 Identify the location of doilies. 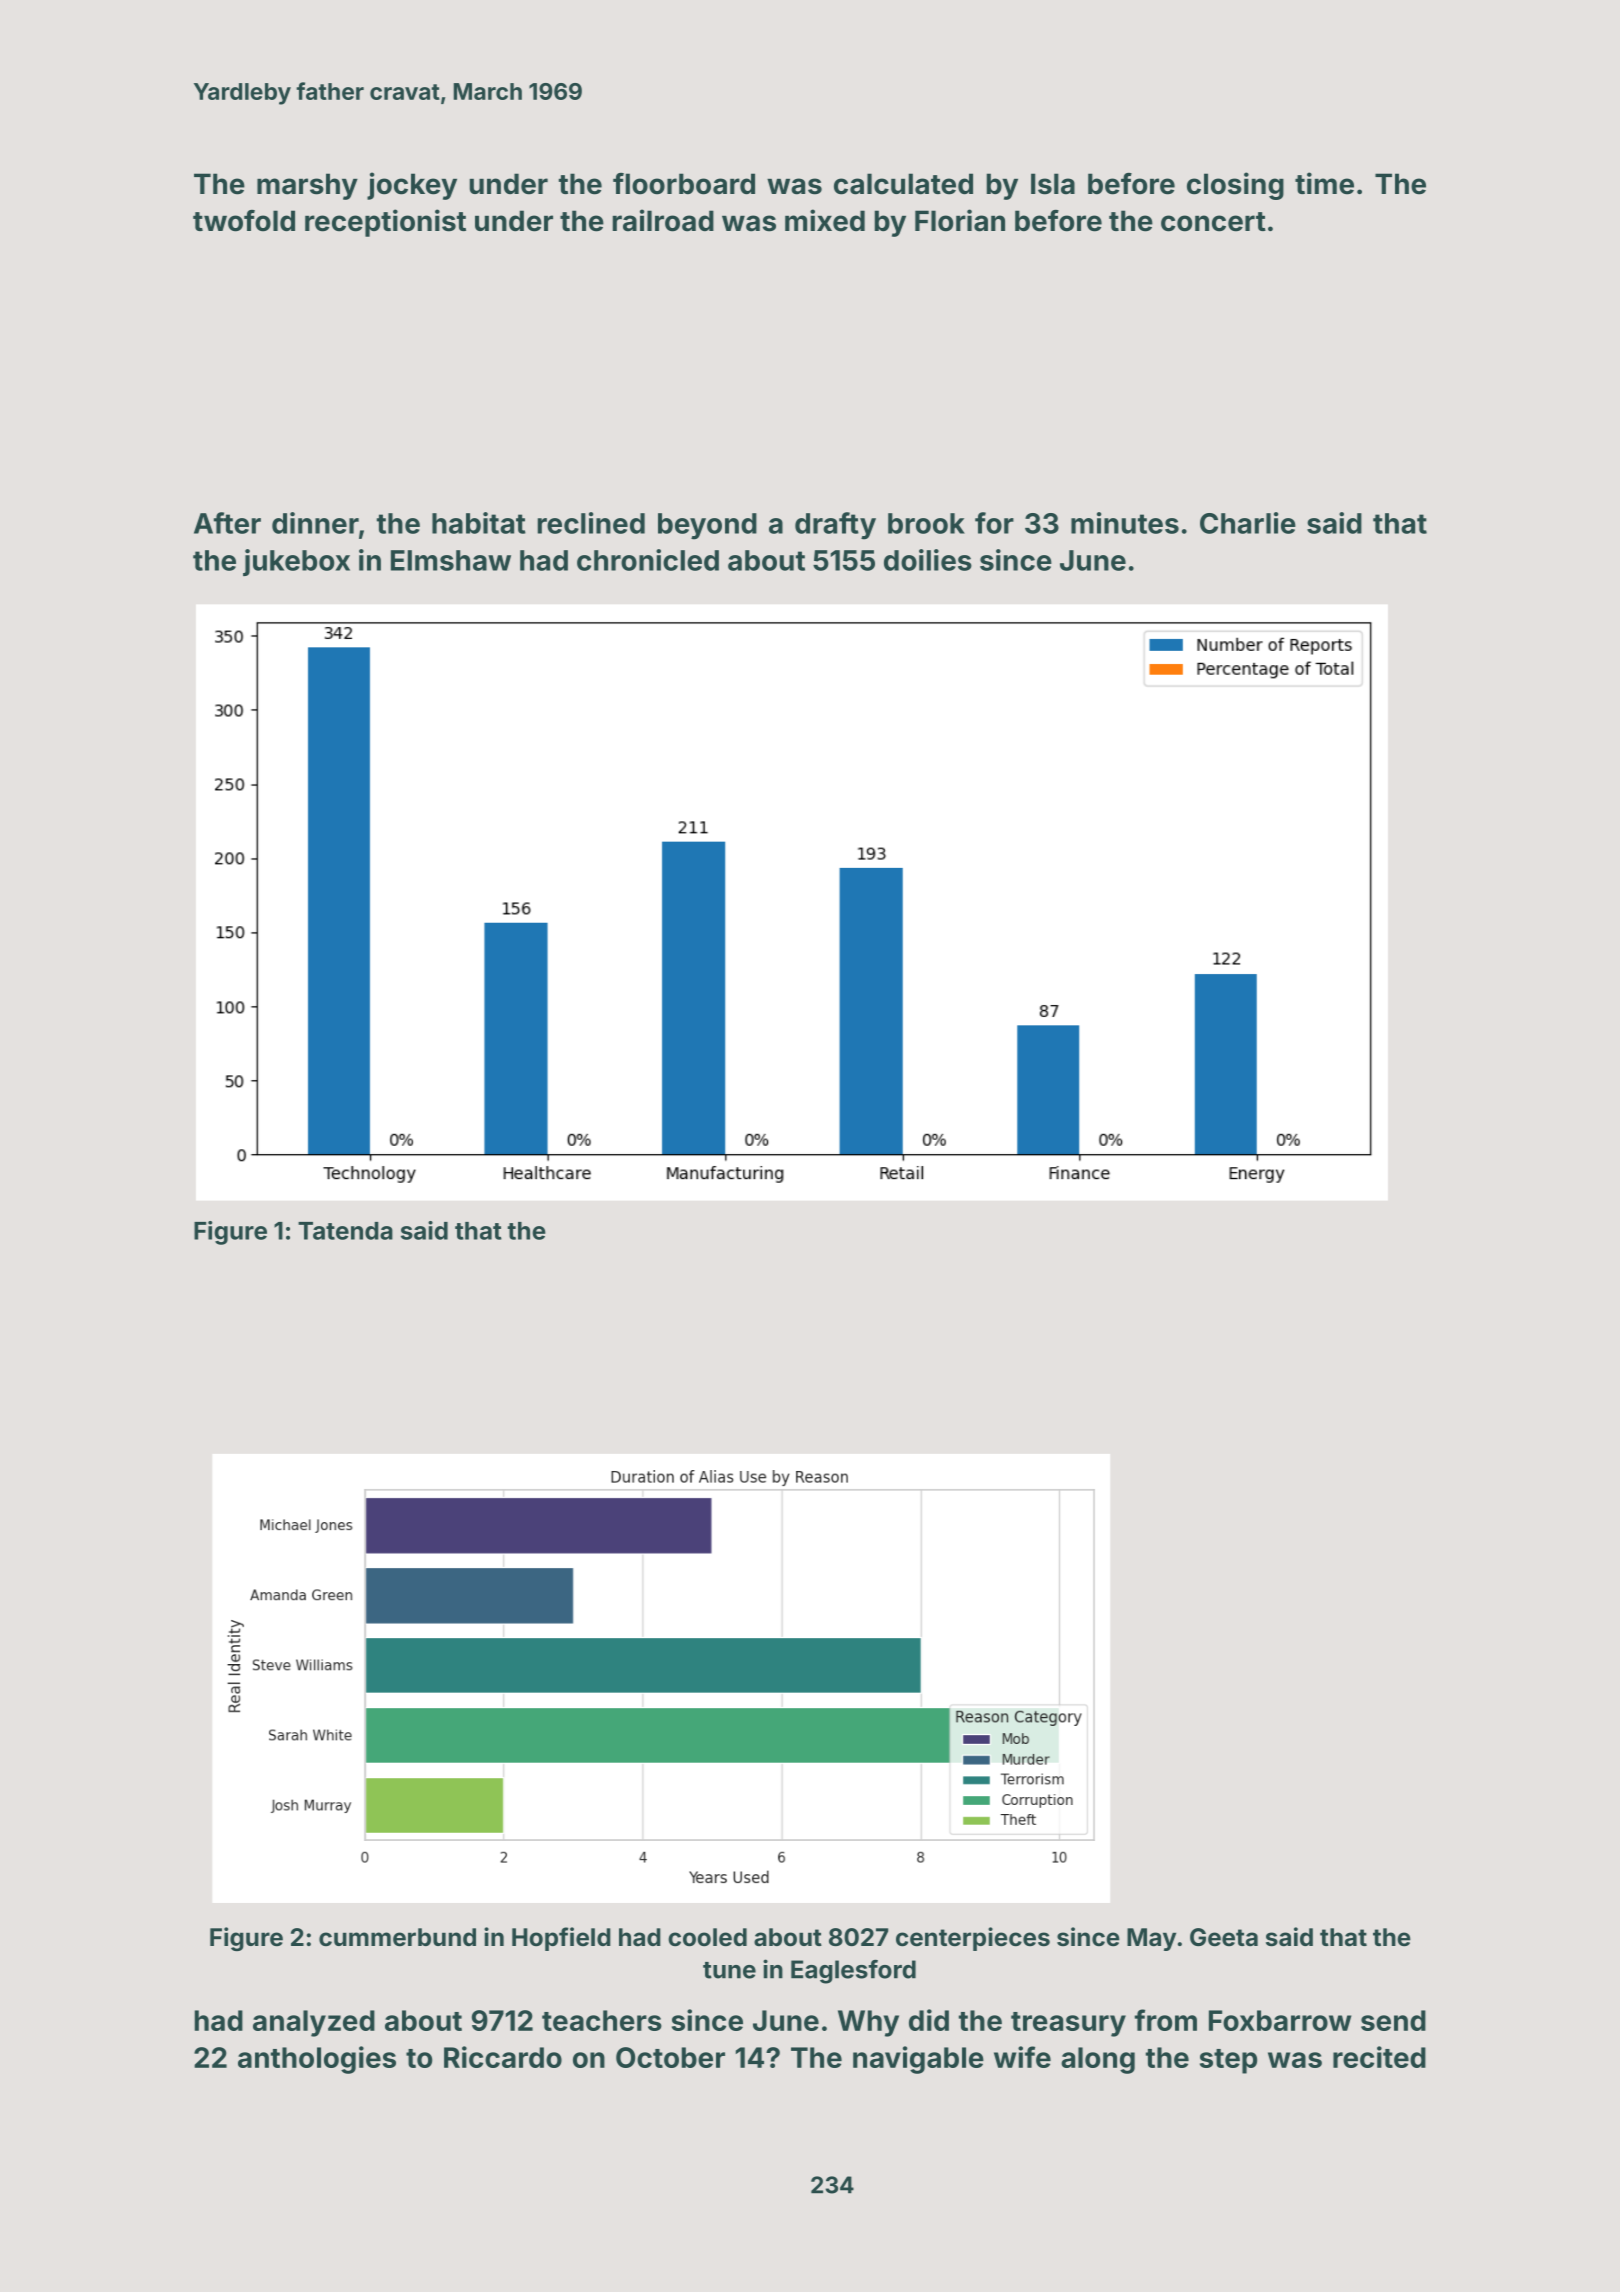
(928, 560).
